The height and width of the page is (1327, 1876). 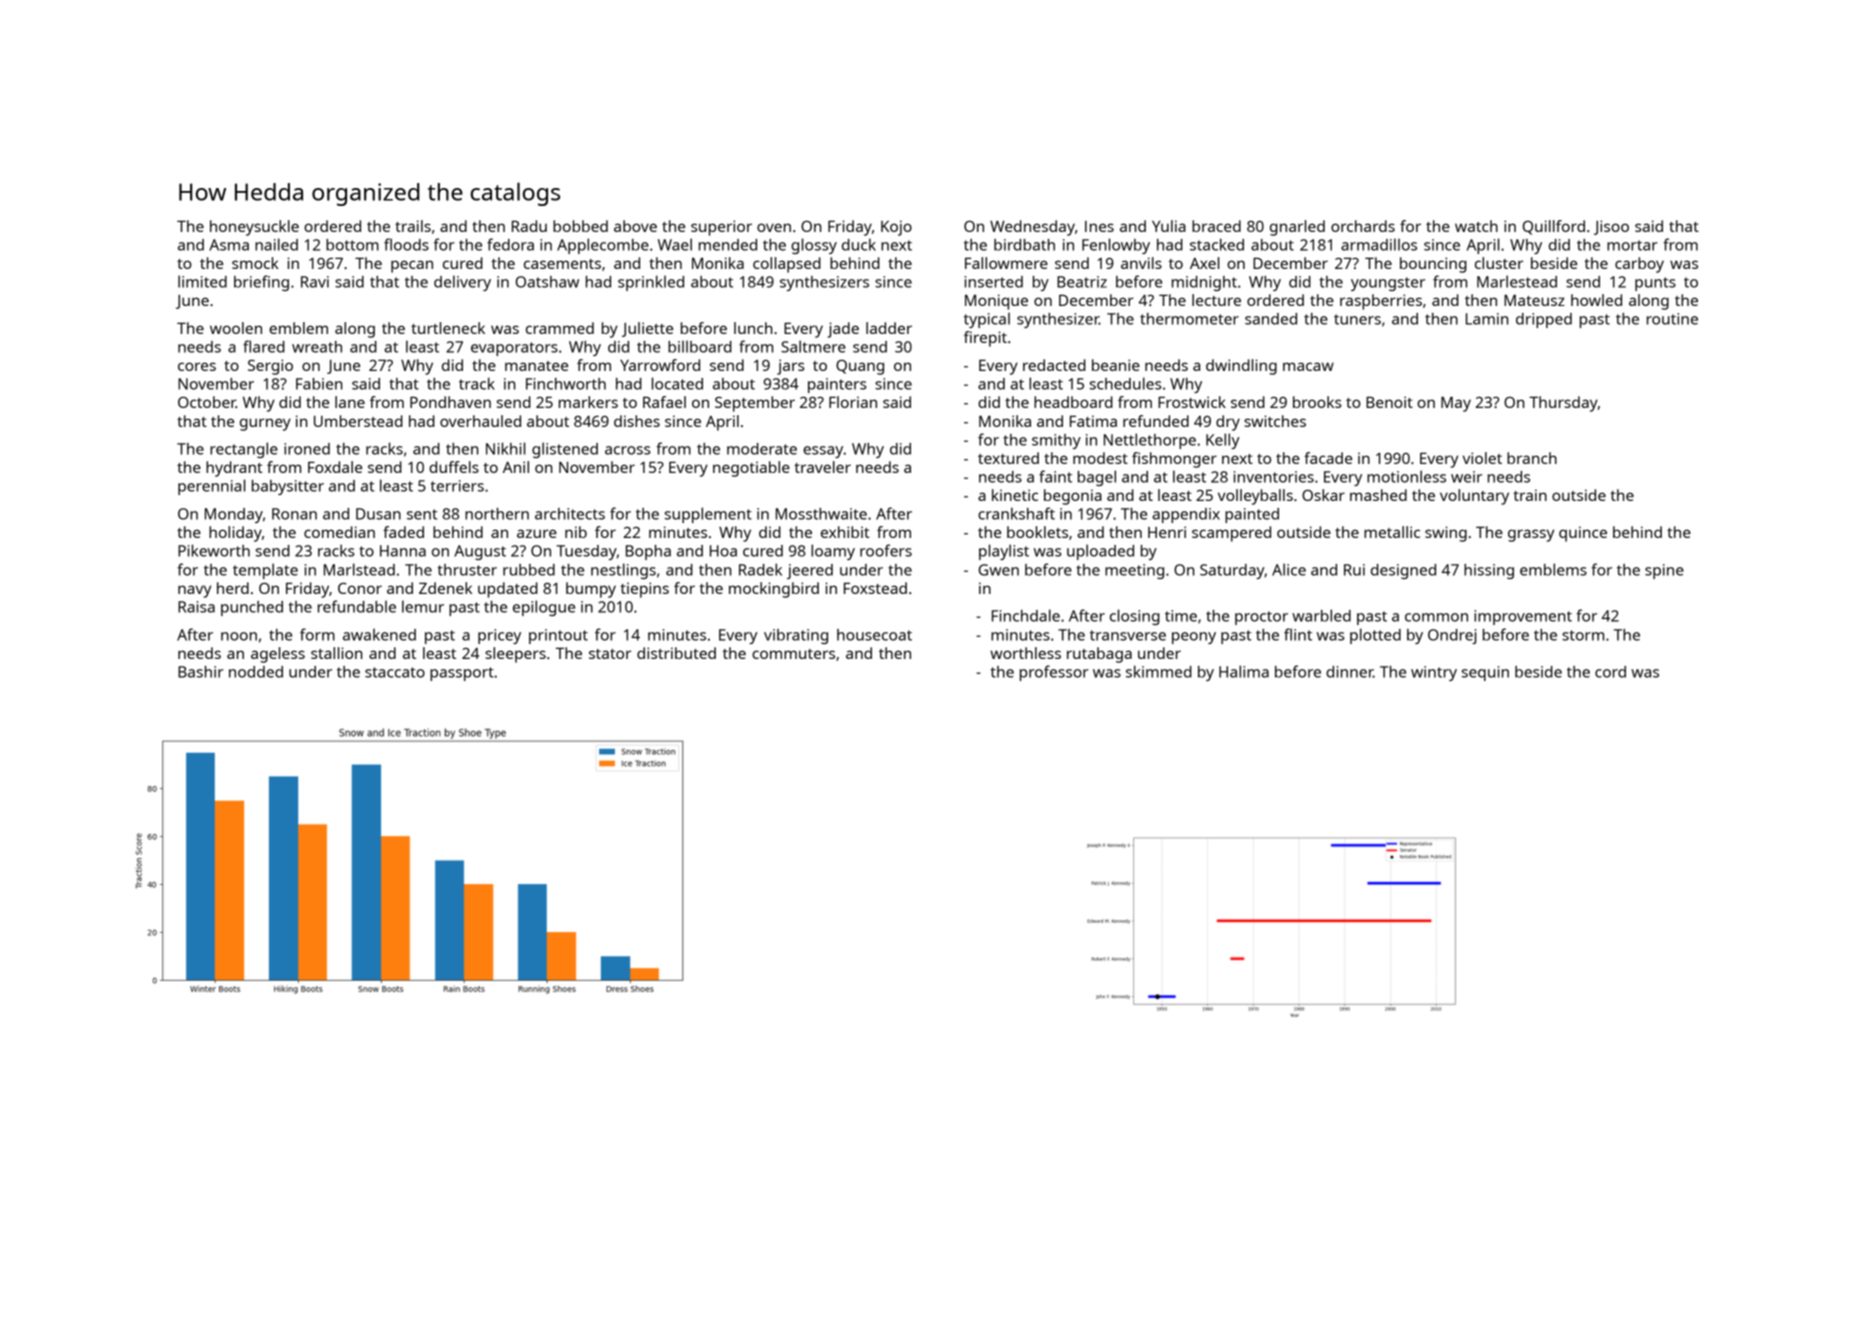 What do you see at coordinates (1357, 319) in the page?
I see `tuners` at bounding box center [1357, 319].
